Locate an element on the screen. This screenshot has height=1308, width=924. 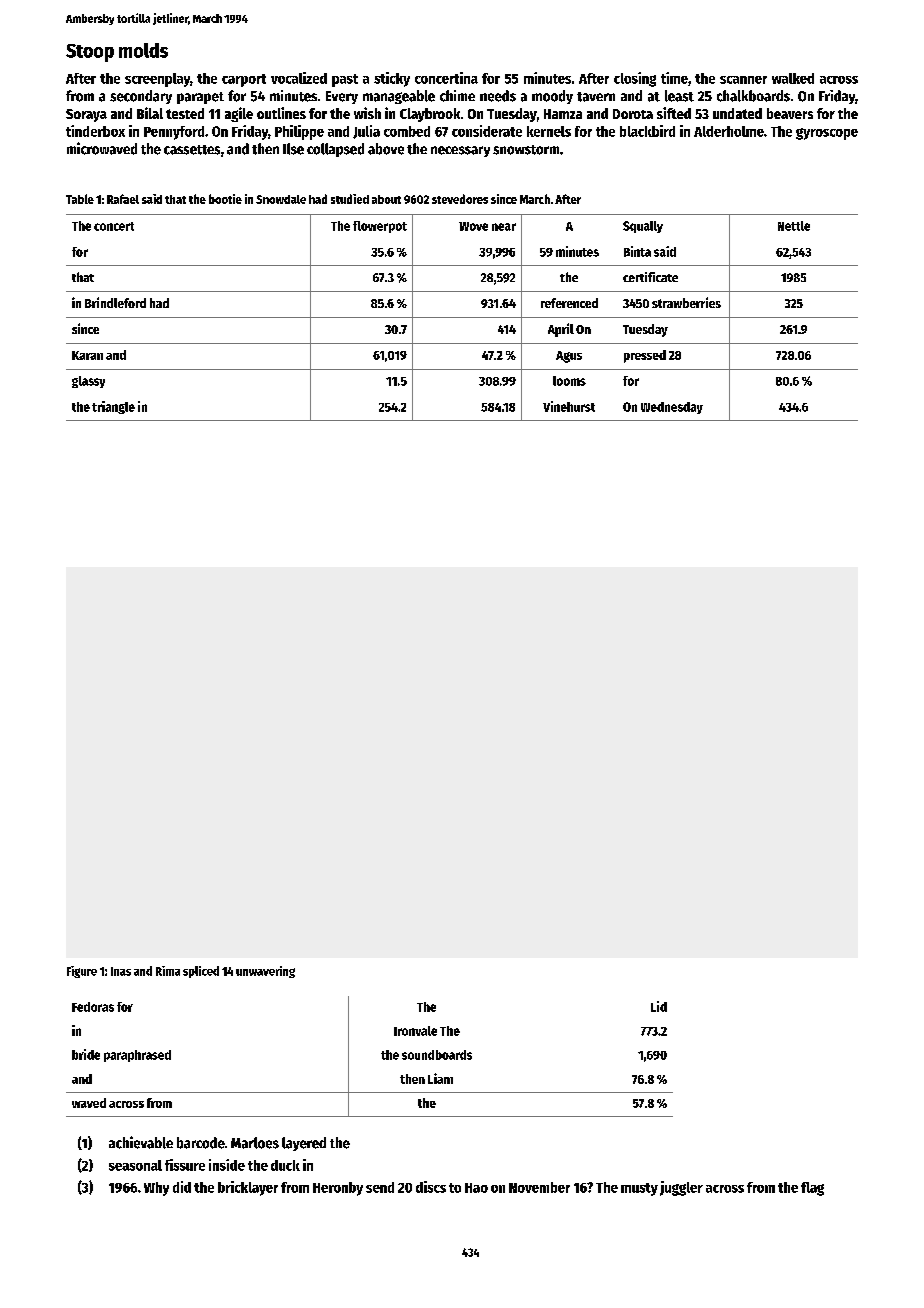
Vinehurst is located at coordinates (569, 406).
